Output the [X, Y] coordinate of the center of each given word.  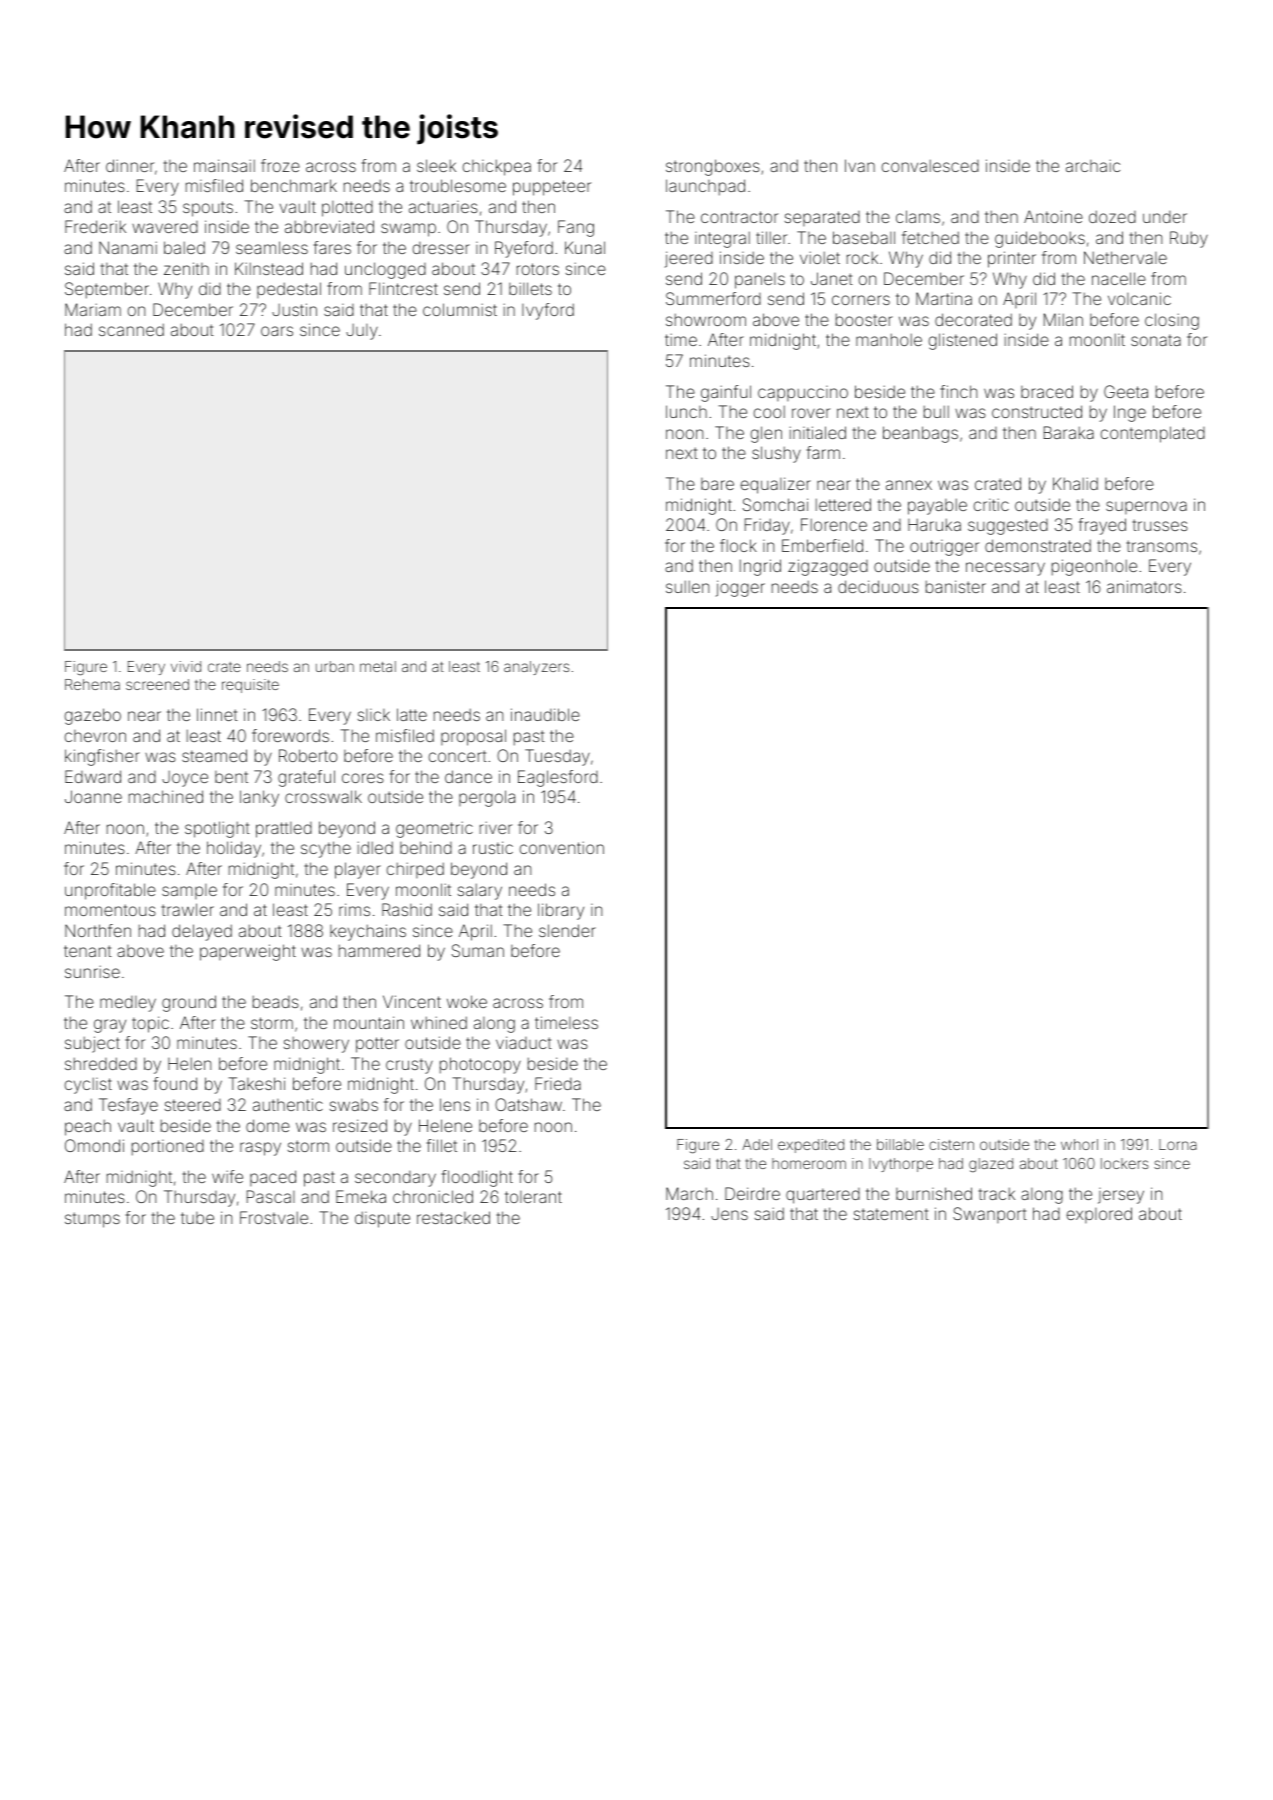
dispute [382, 1219]
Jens [729, 1214]
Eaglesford [558, 778]
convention [562, 847]
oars [277, 331]
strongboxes [713, 167]
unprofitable [110, 891]
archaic [1093, 165]
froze [280, 165]
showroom [706, 320]
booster [864, 320]
